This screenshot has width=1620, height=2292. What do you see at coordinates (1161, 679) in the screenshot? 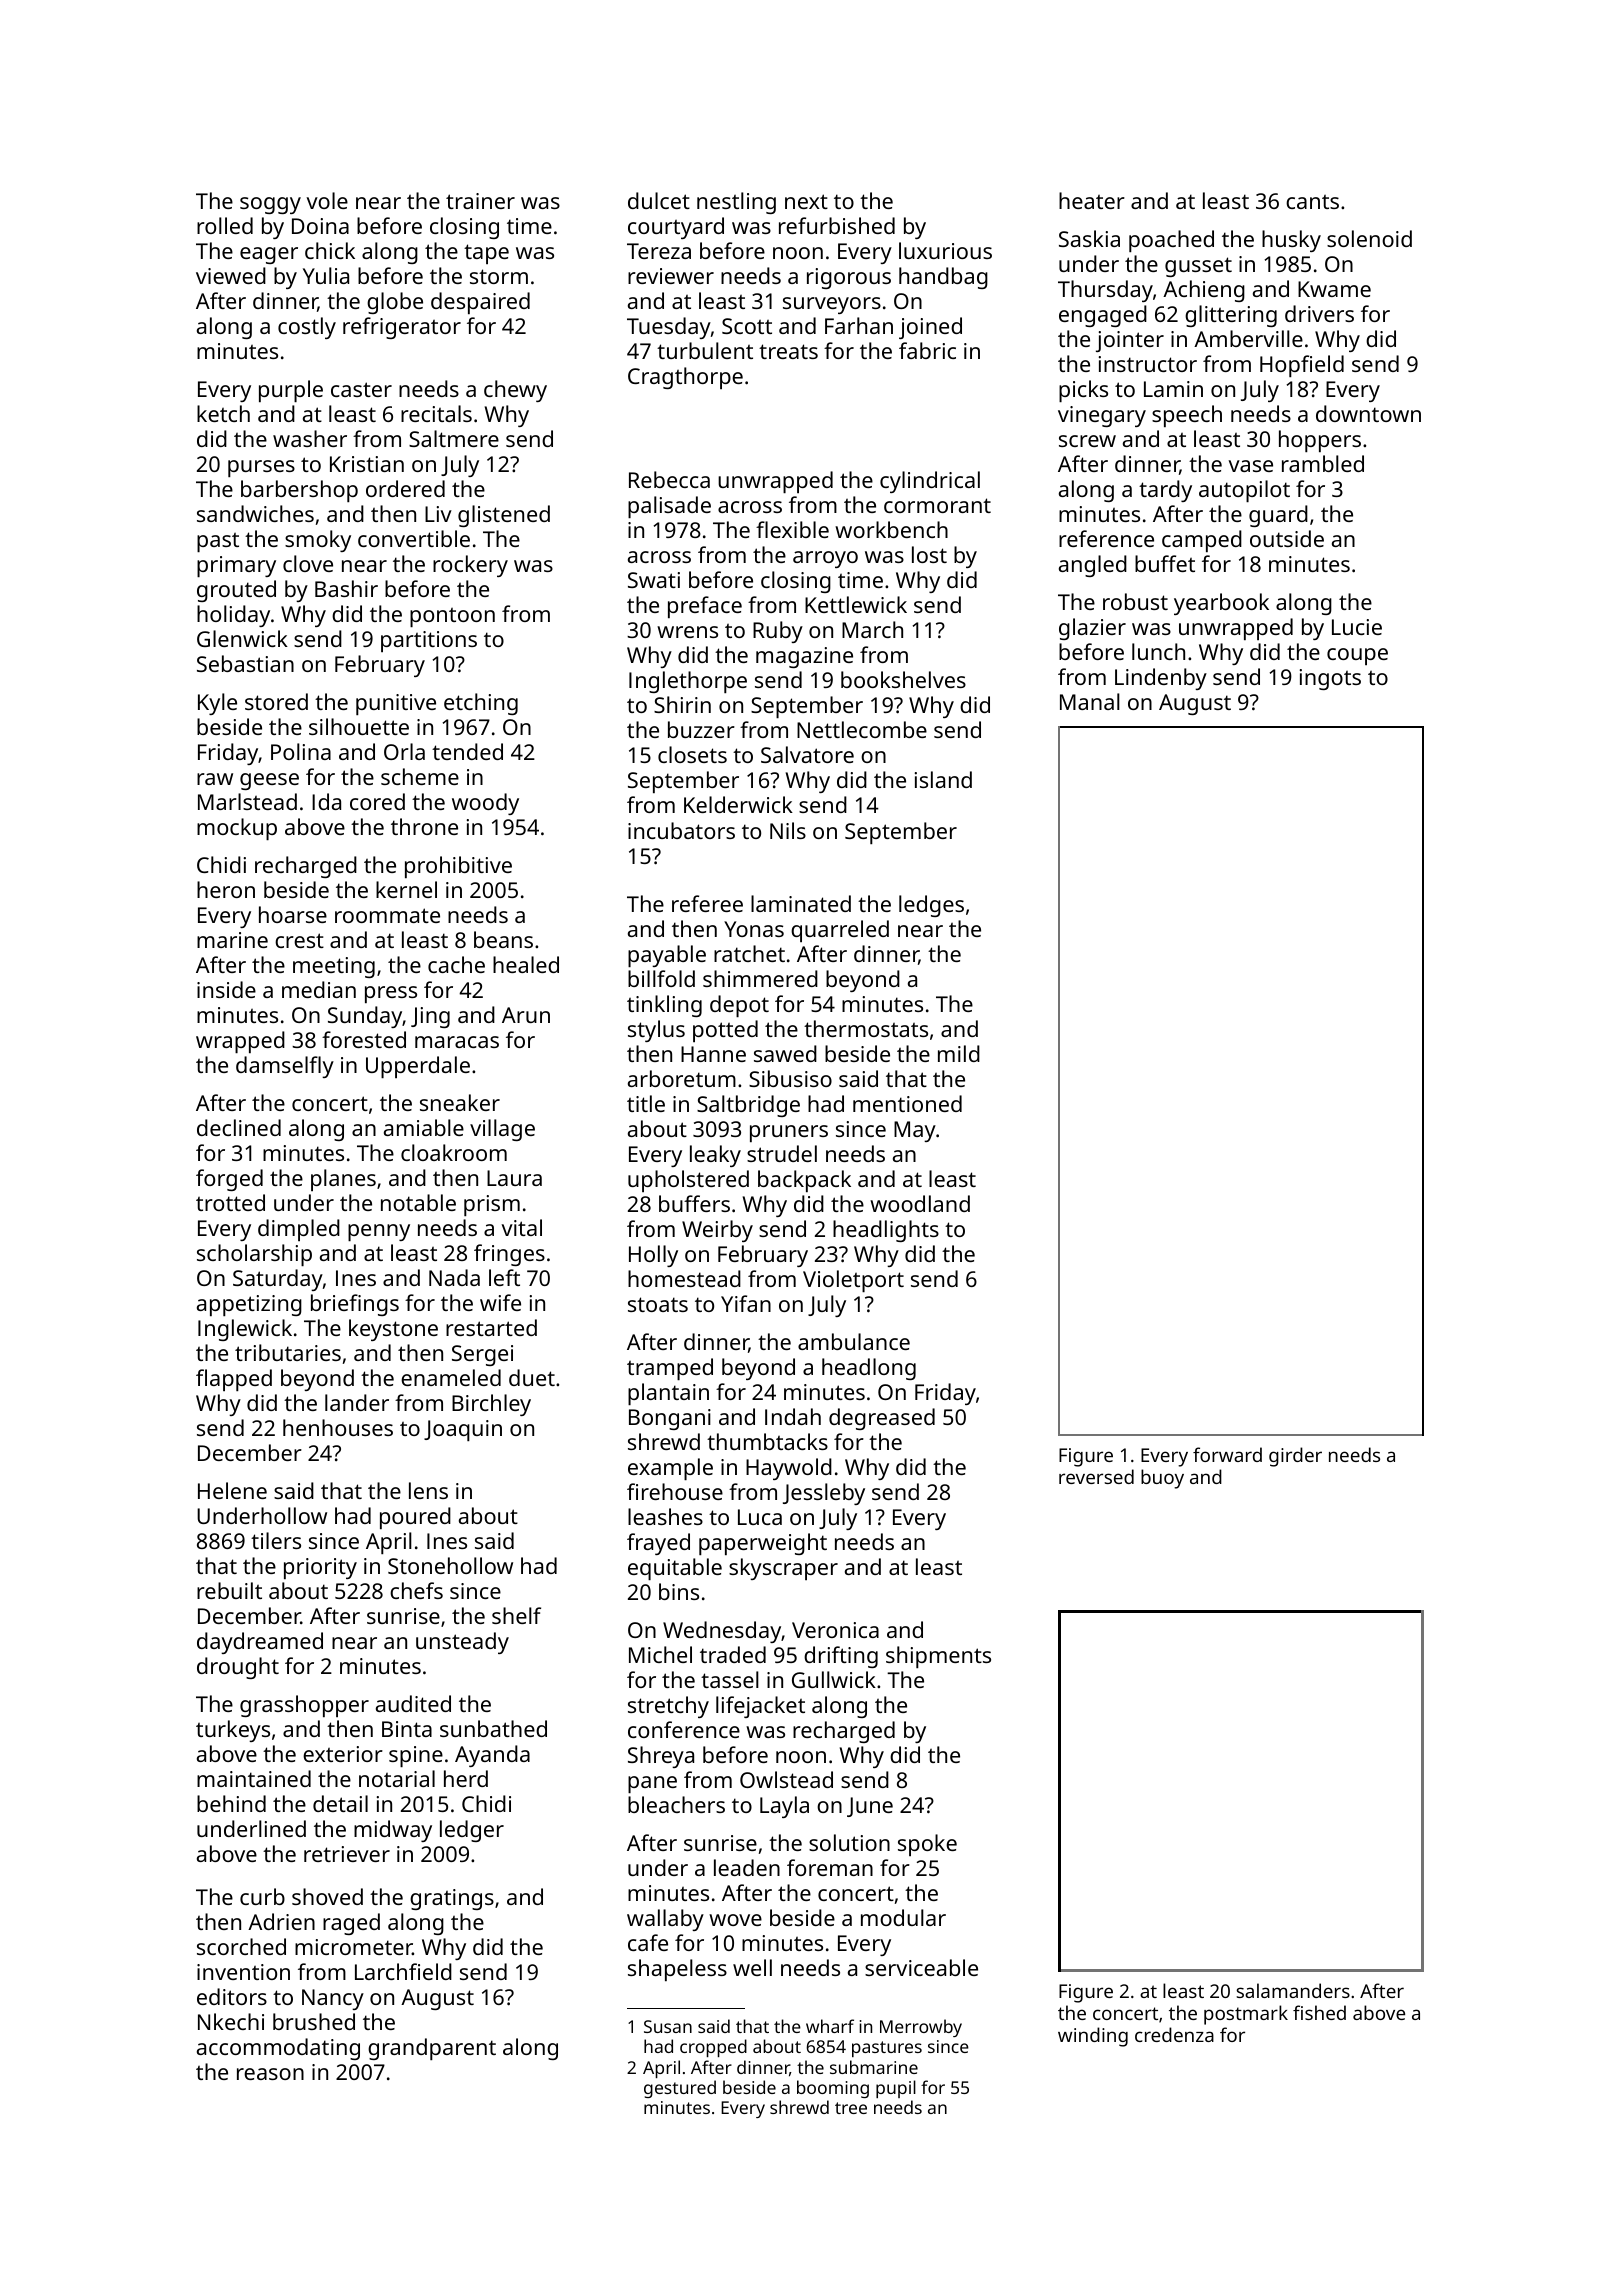
I see `Lindenby` at bounding box center [1161, 679].
